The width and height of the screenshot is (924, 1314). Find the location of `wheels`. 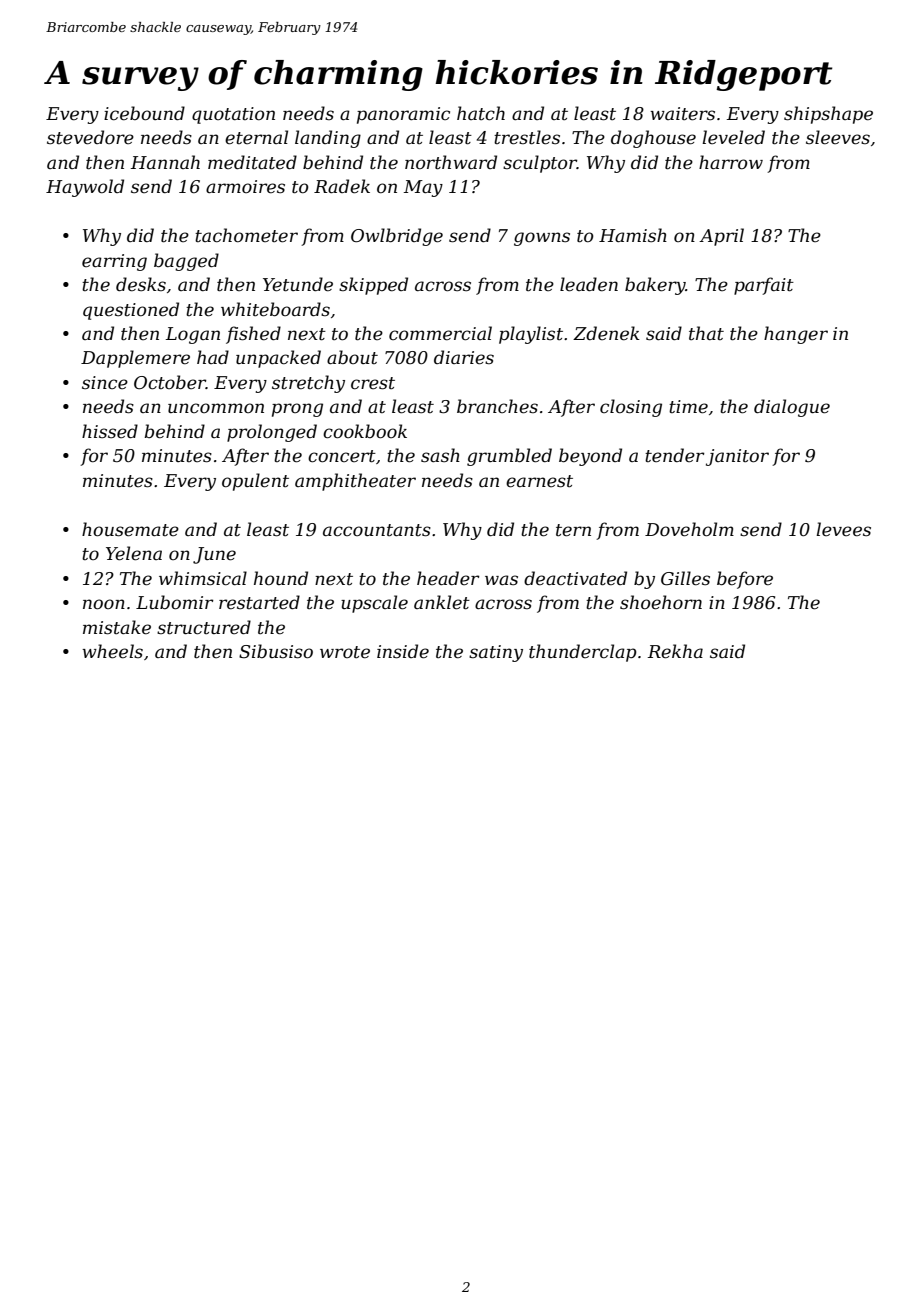

wheels is located at coordinates (112, 651).
